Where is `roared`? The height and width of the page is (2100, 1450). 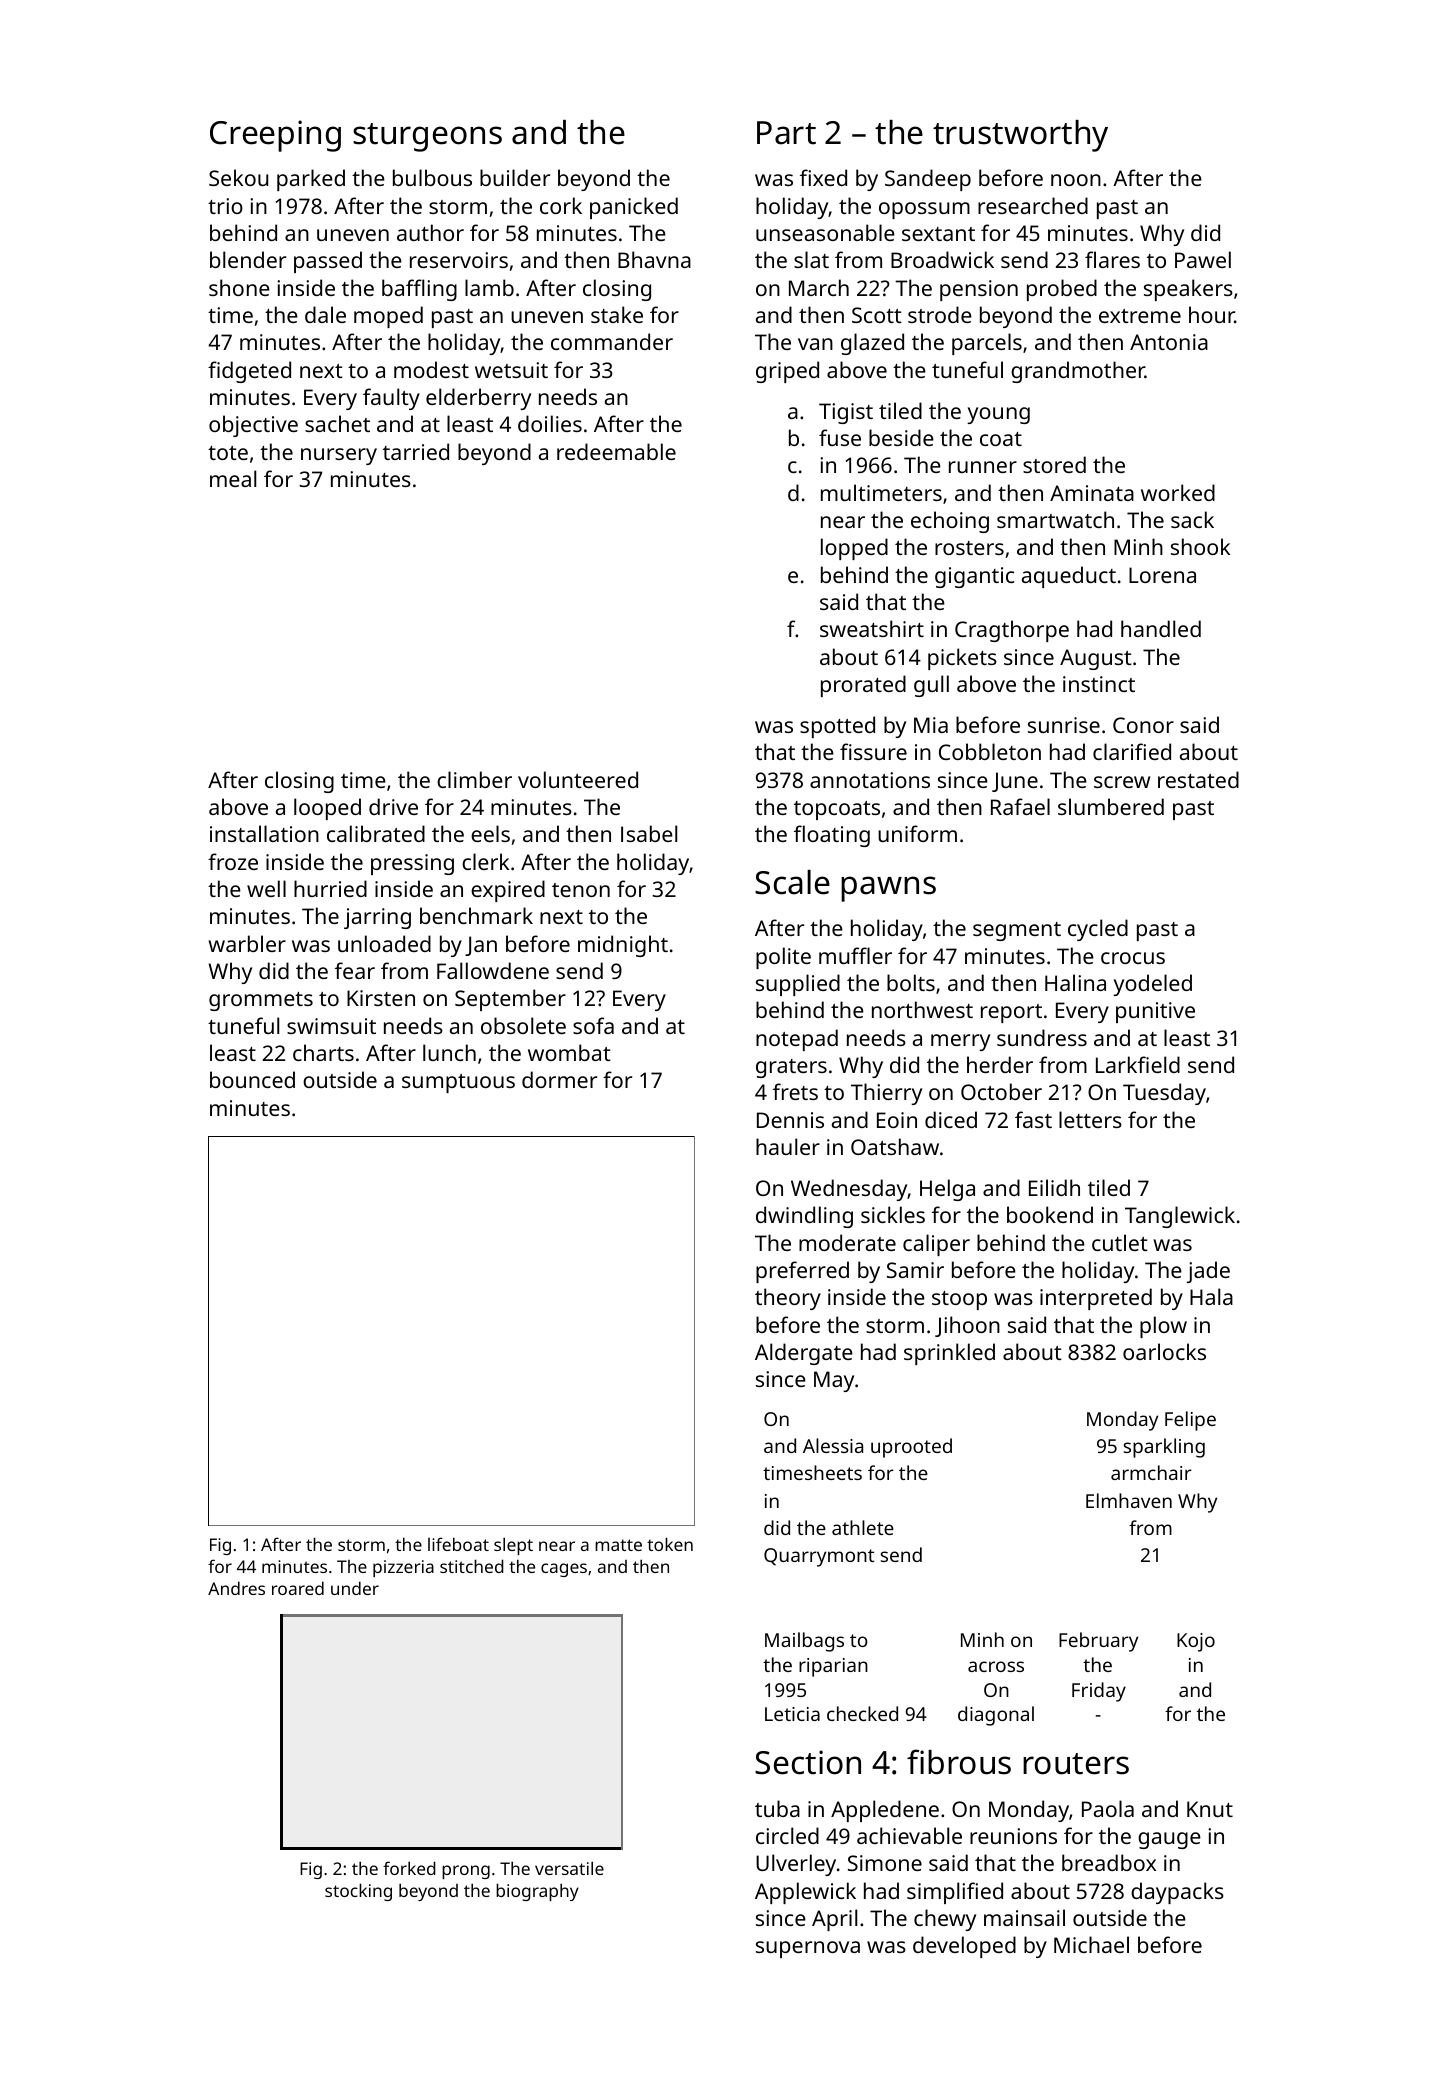 roared is located at coordinates (298, 1588).
